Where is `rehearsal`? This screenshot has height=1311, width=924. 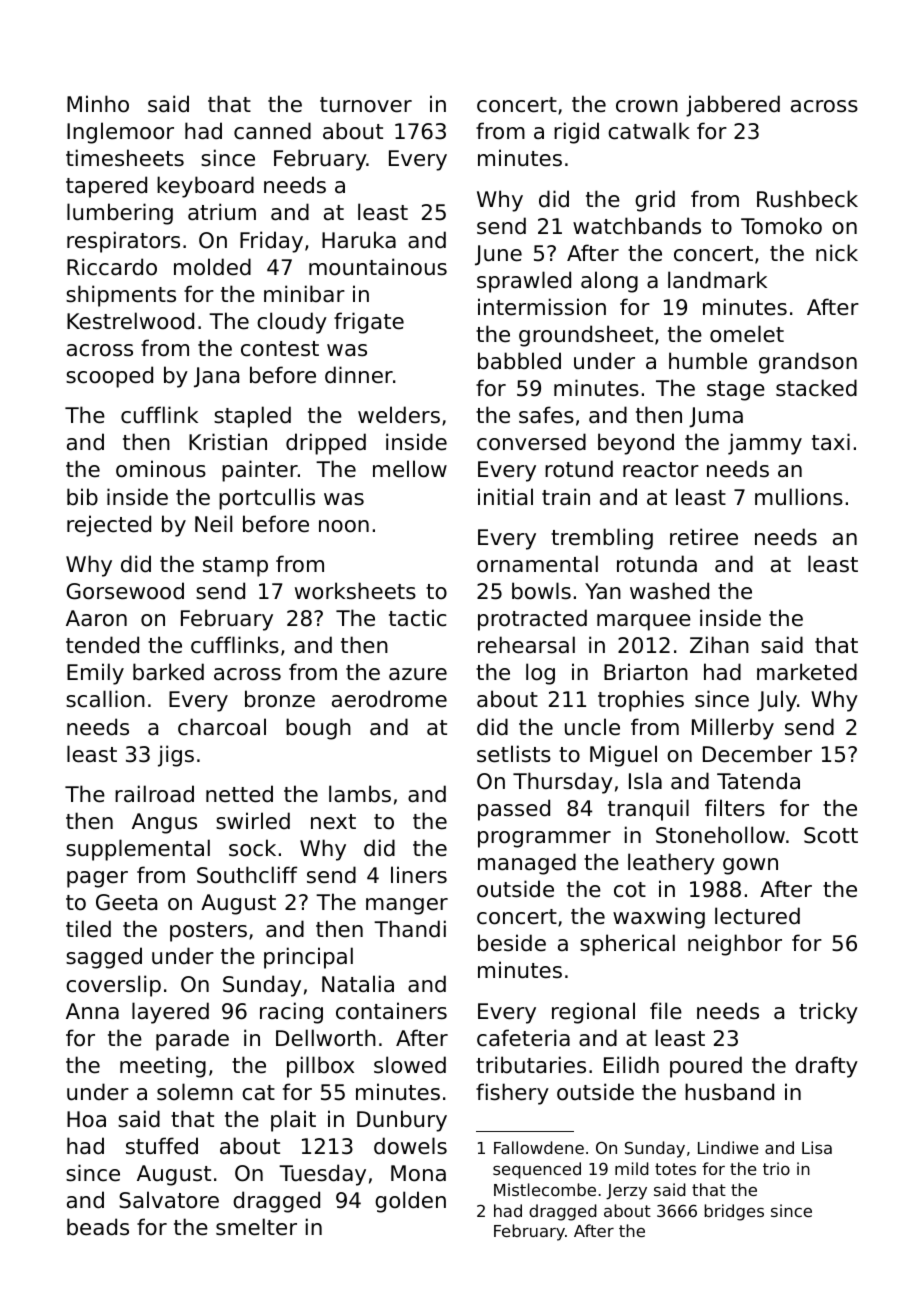
rehearsal is located at coordinates (526, 645).
